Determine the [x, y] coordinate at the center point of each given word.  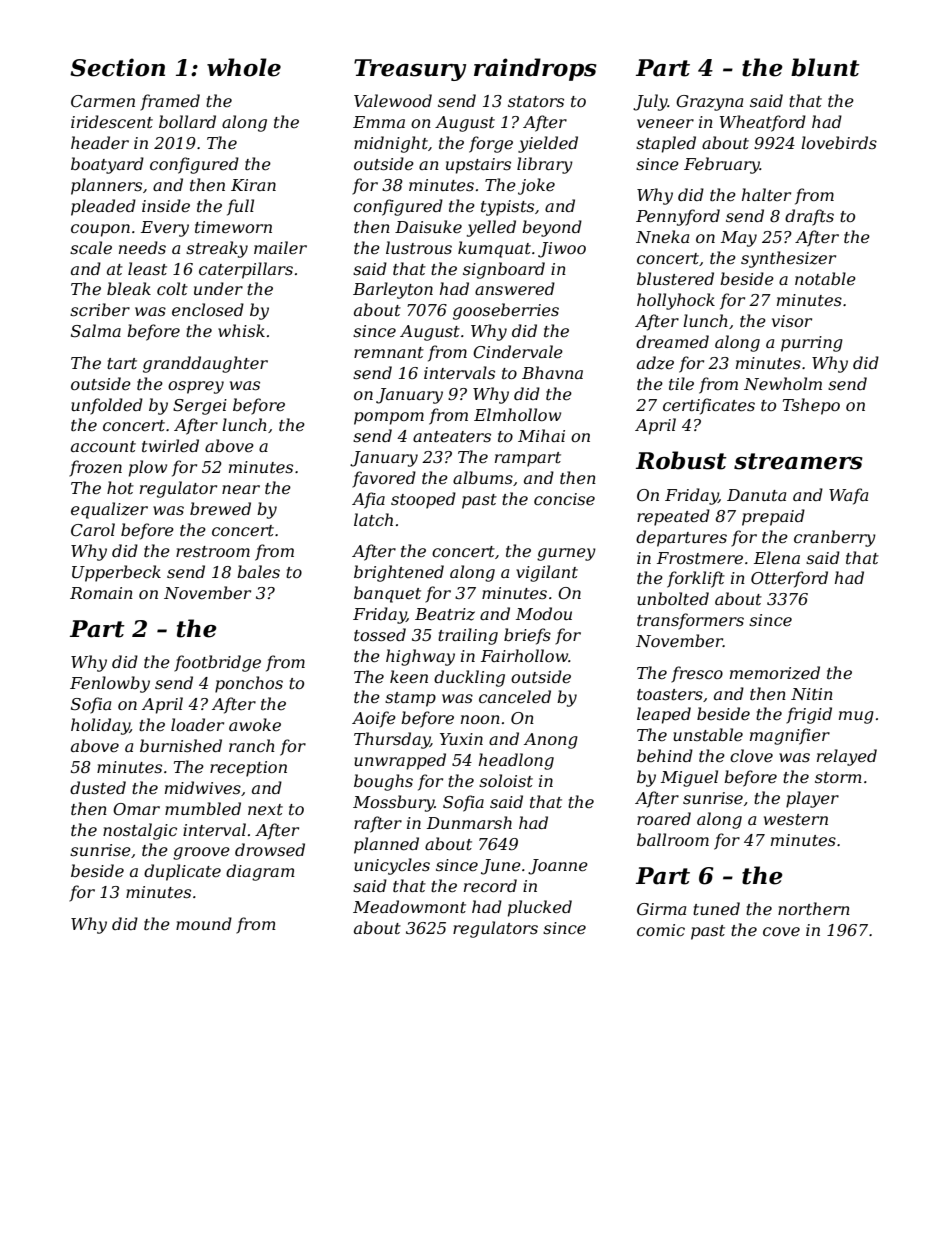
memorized [775, 673]
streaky [217, 249]
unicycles [392, 866]
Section [117, 67]
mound [204, 923]
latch [373, 519]
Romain [101, 593]
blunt [825, 67]
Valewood [393, 100]
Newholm [783, 383]
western [796, 819]
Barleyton [393, 290]
